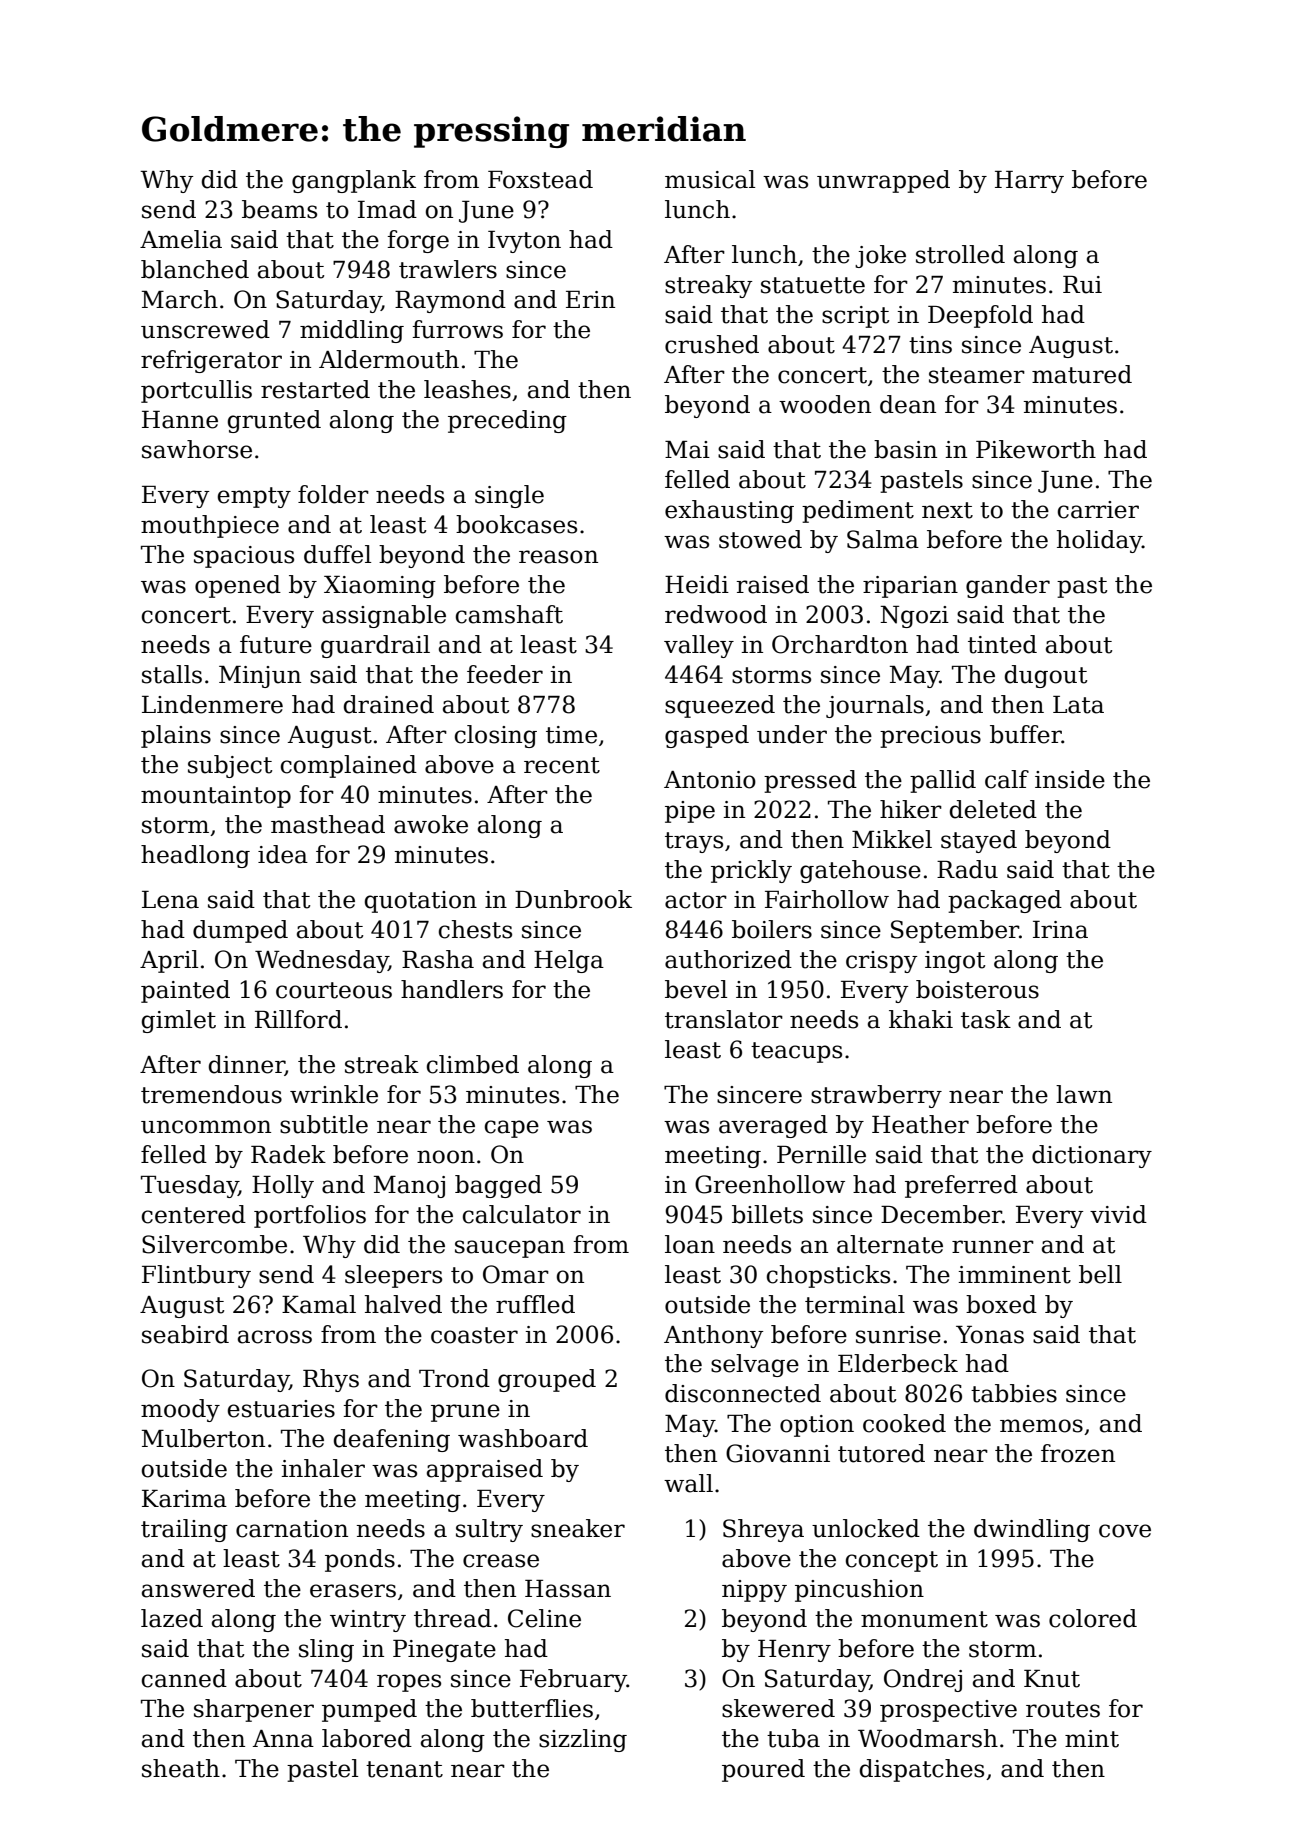 The image size is (1297, 1835). I want to click on stalls, so click(172, 674).
